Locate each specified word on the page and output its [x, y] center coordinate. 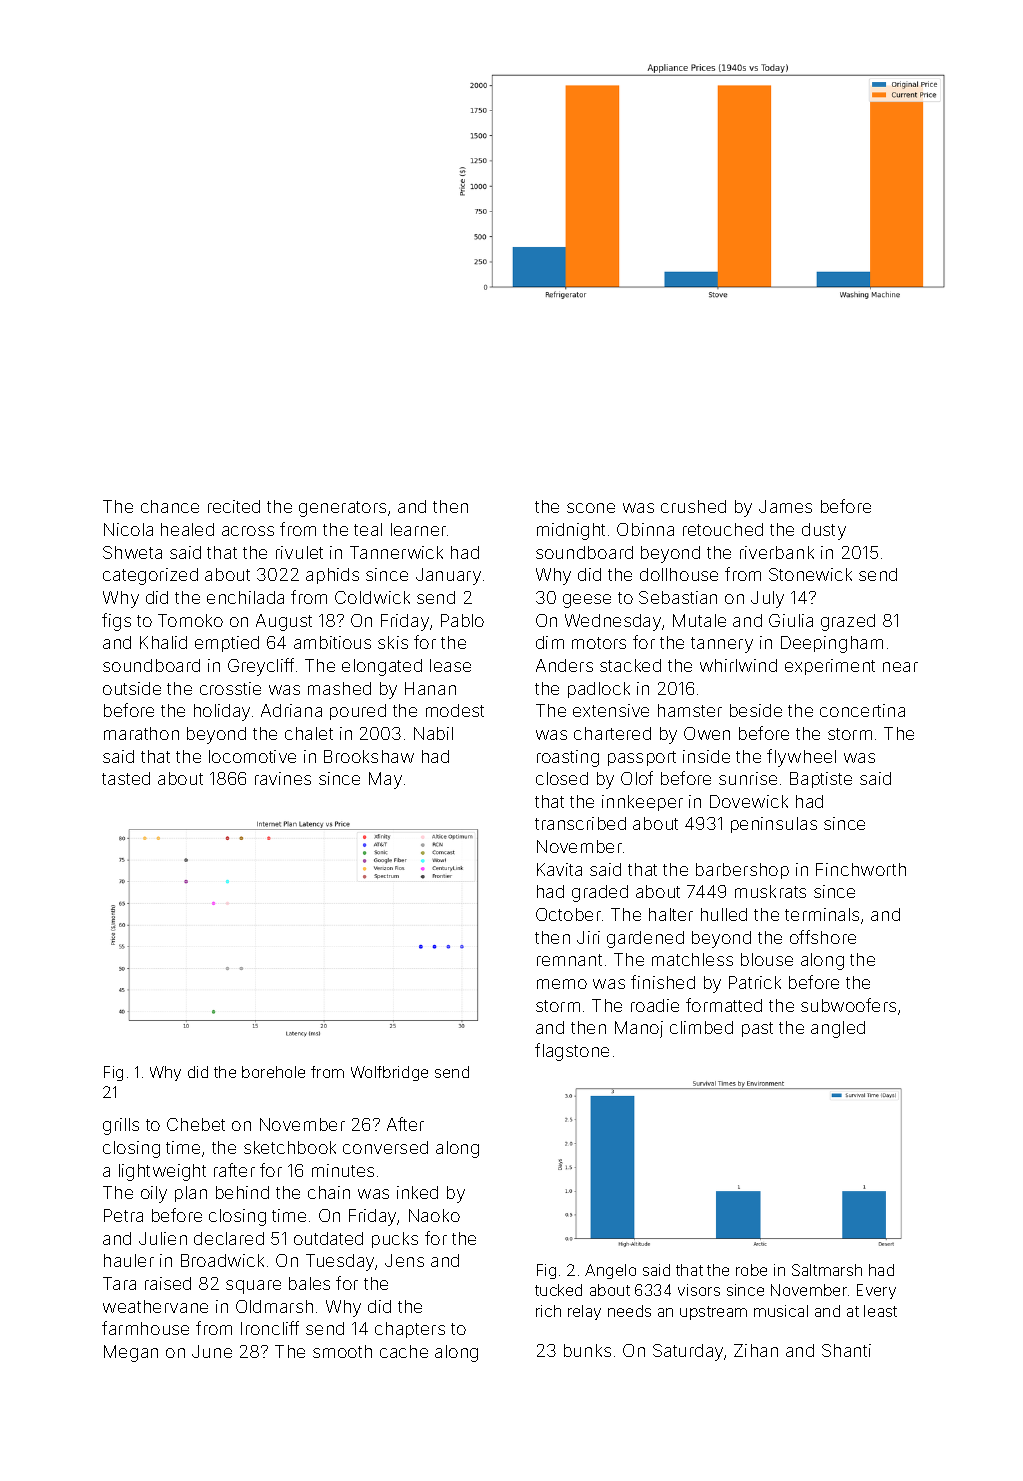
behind [242, 1192]
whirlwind [738, 665]
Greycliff [261, 667]
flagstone [572, 1052]
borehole [273, 1072]
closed [562, 778]
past [757, 1029]
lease [450, 665]
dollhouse [679, 574]
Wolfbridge [389, 1073]
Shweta [132, 552]
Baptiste [821, 780]
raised [168, 1283]
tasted [126, 778]
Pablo [462, 620]
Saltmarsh [827, 1270]
